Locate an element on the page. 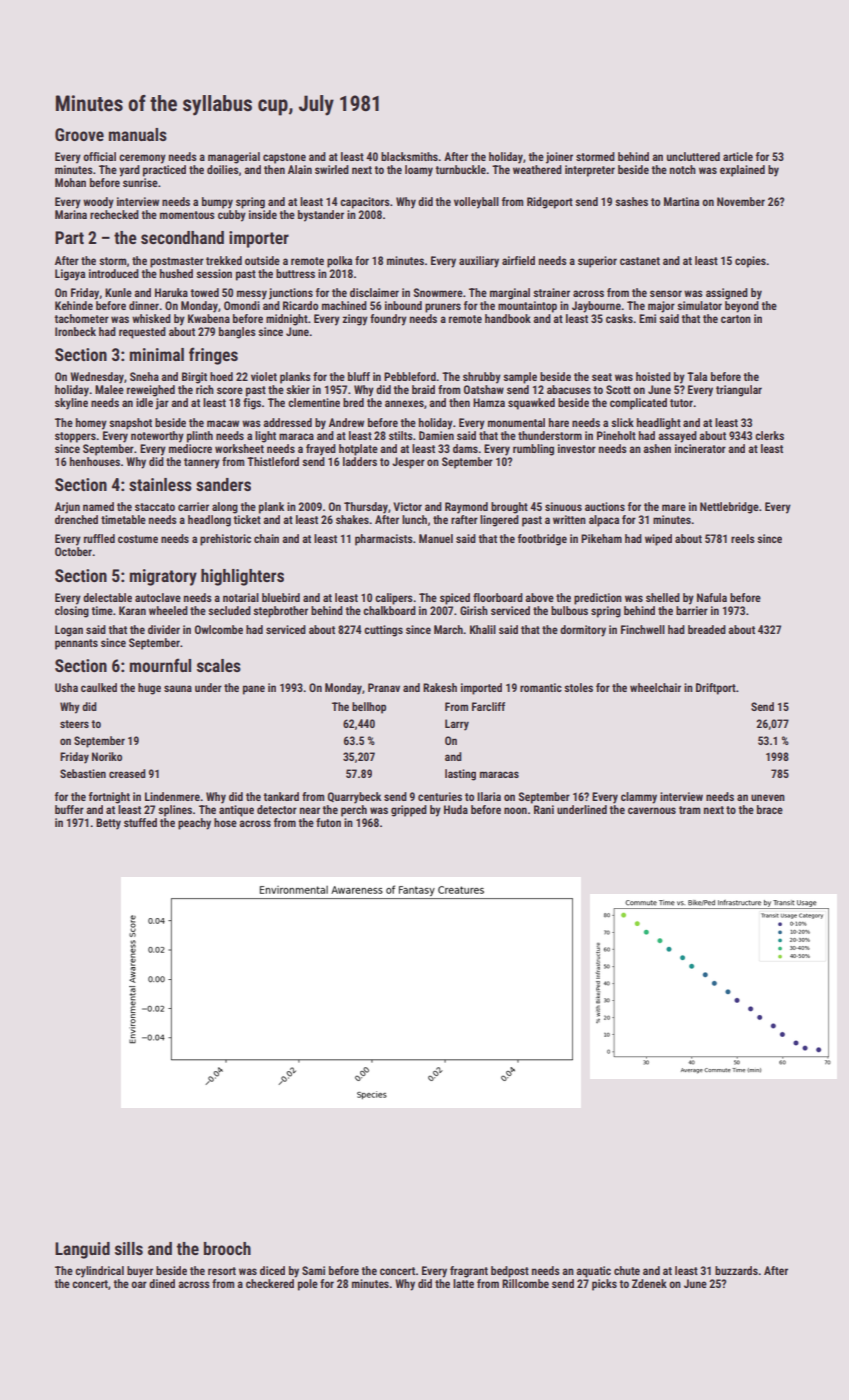  weathered is located at coordinates (537, 169).
